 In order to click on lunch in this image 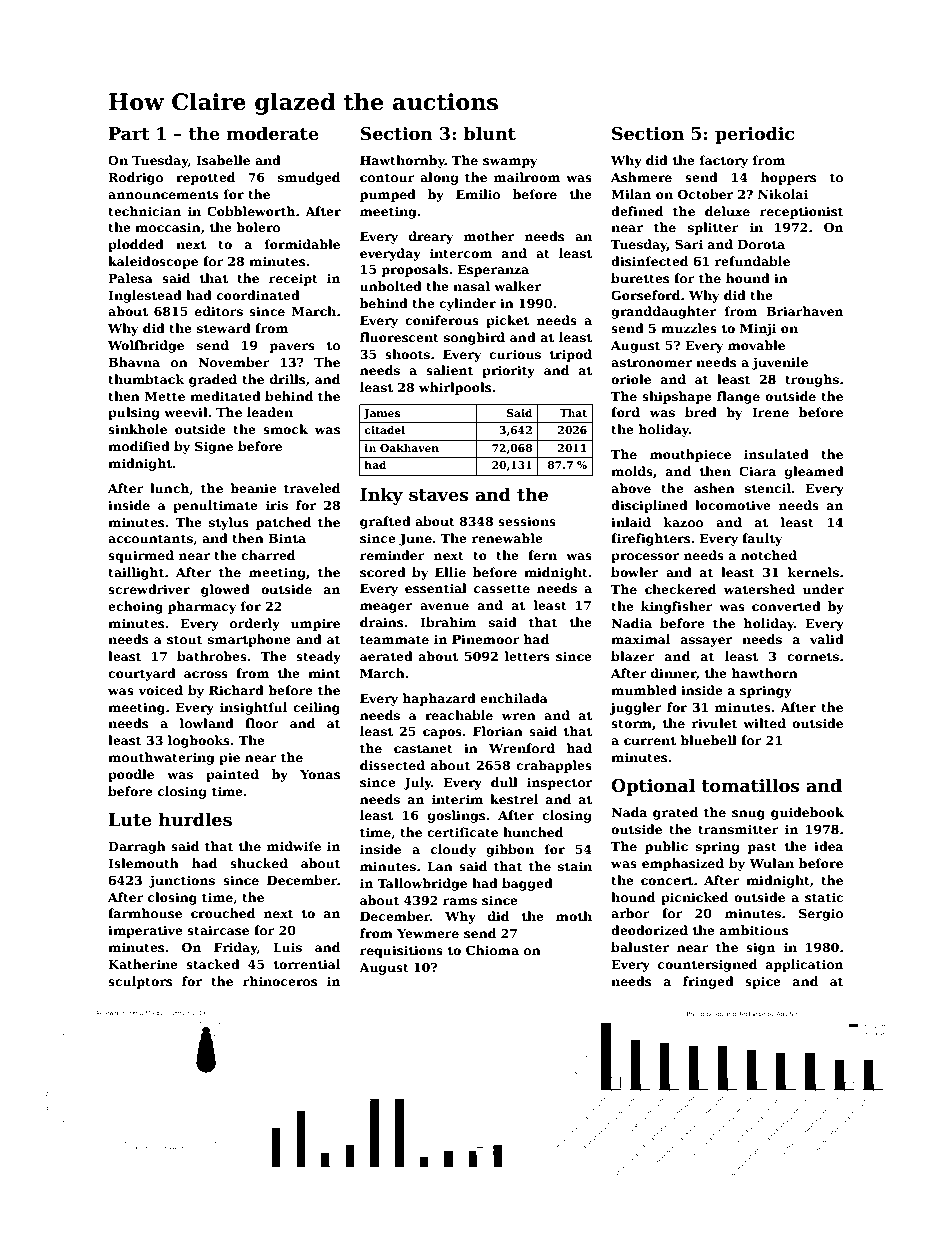, I will do `click(170, 489)`.
